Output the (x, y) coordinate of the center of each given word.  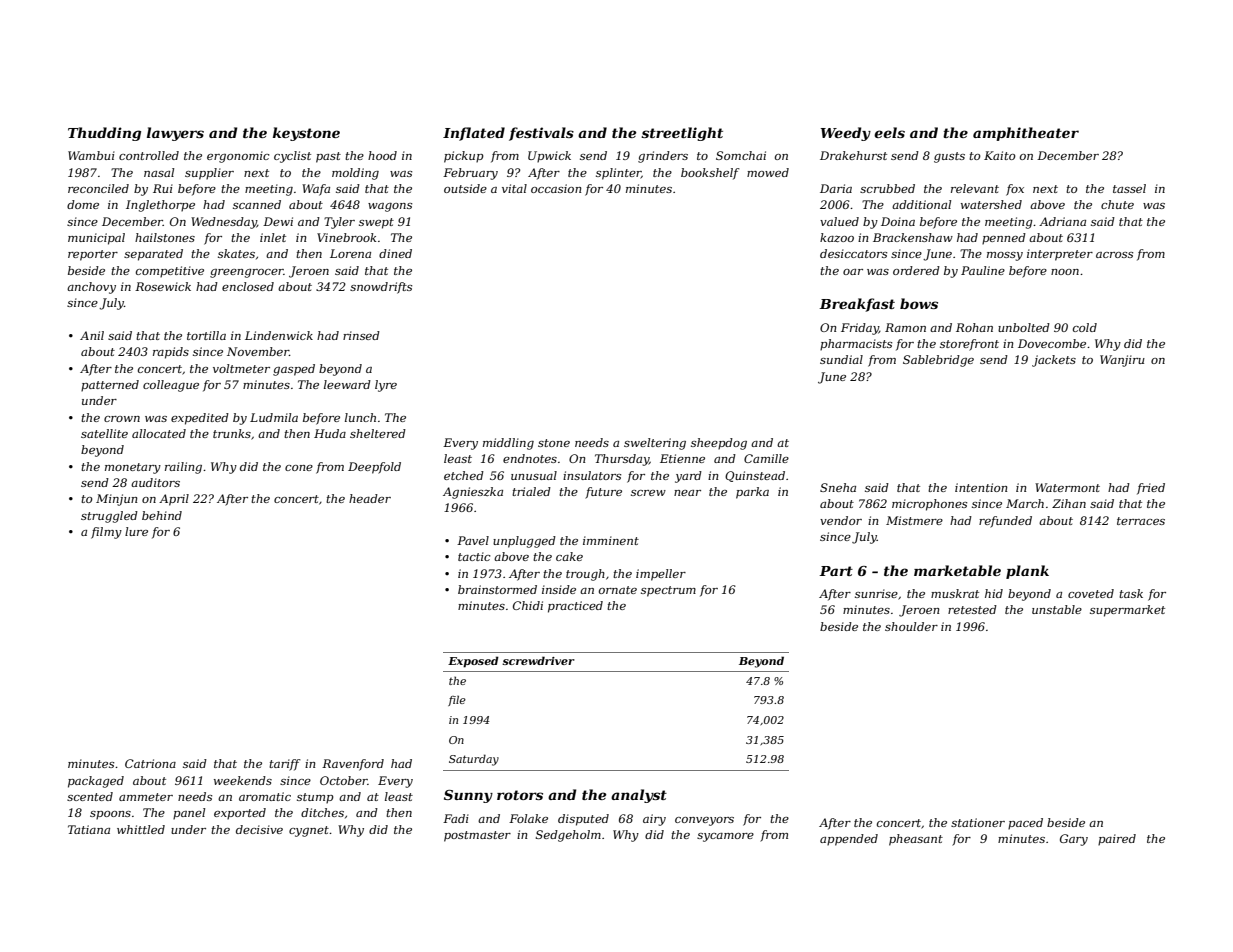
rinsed (361, 335)
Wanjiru (1122, 361)
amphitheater (1026, 134)
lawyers (175, 134)
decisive (259, 829)
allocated (159, 433)
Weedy (846, 134)
